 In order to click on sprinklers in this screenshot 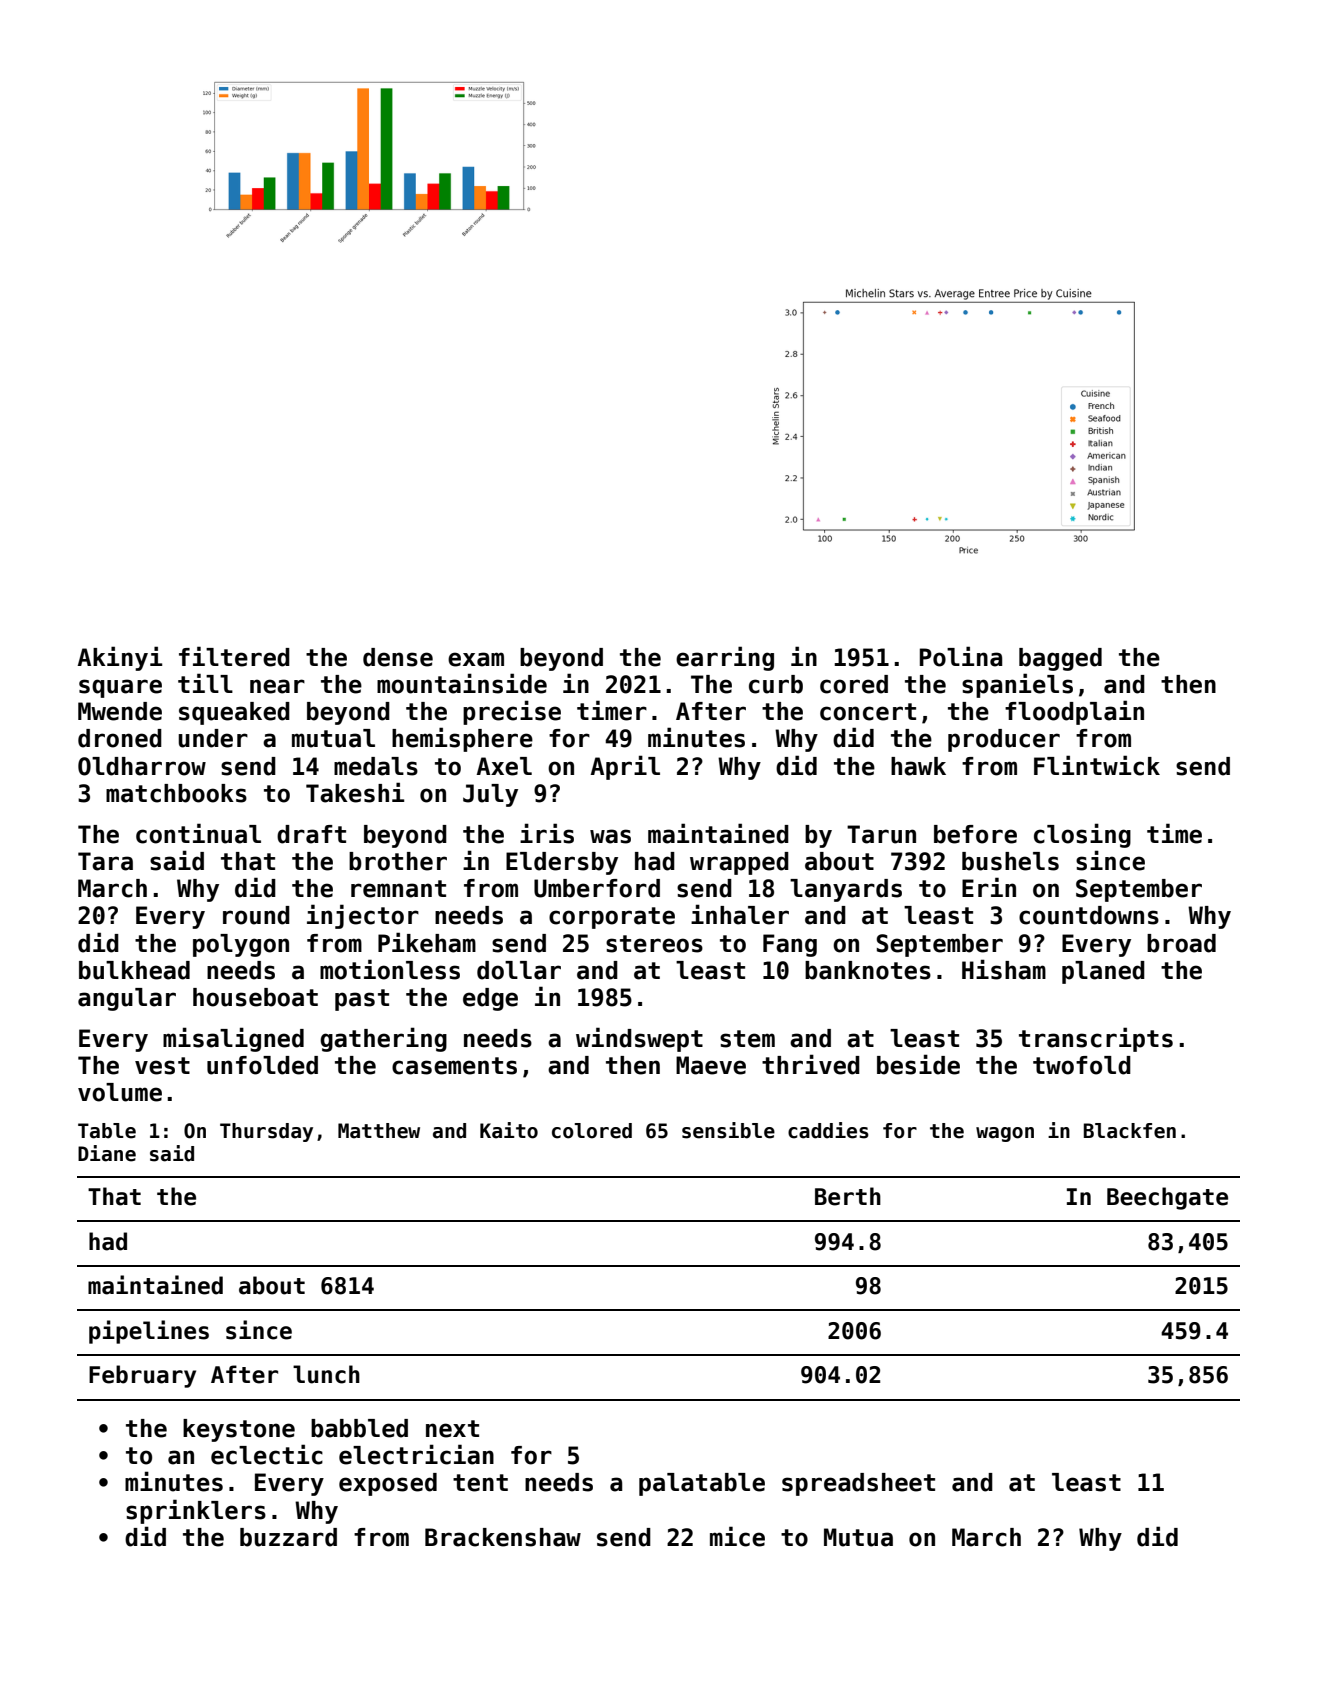, I will do `click(196, 1511)`.
